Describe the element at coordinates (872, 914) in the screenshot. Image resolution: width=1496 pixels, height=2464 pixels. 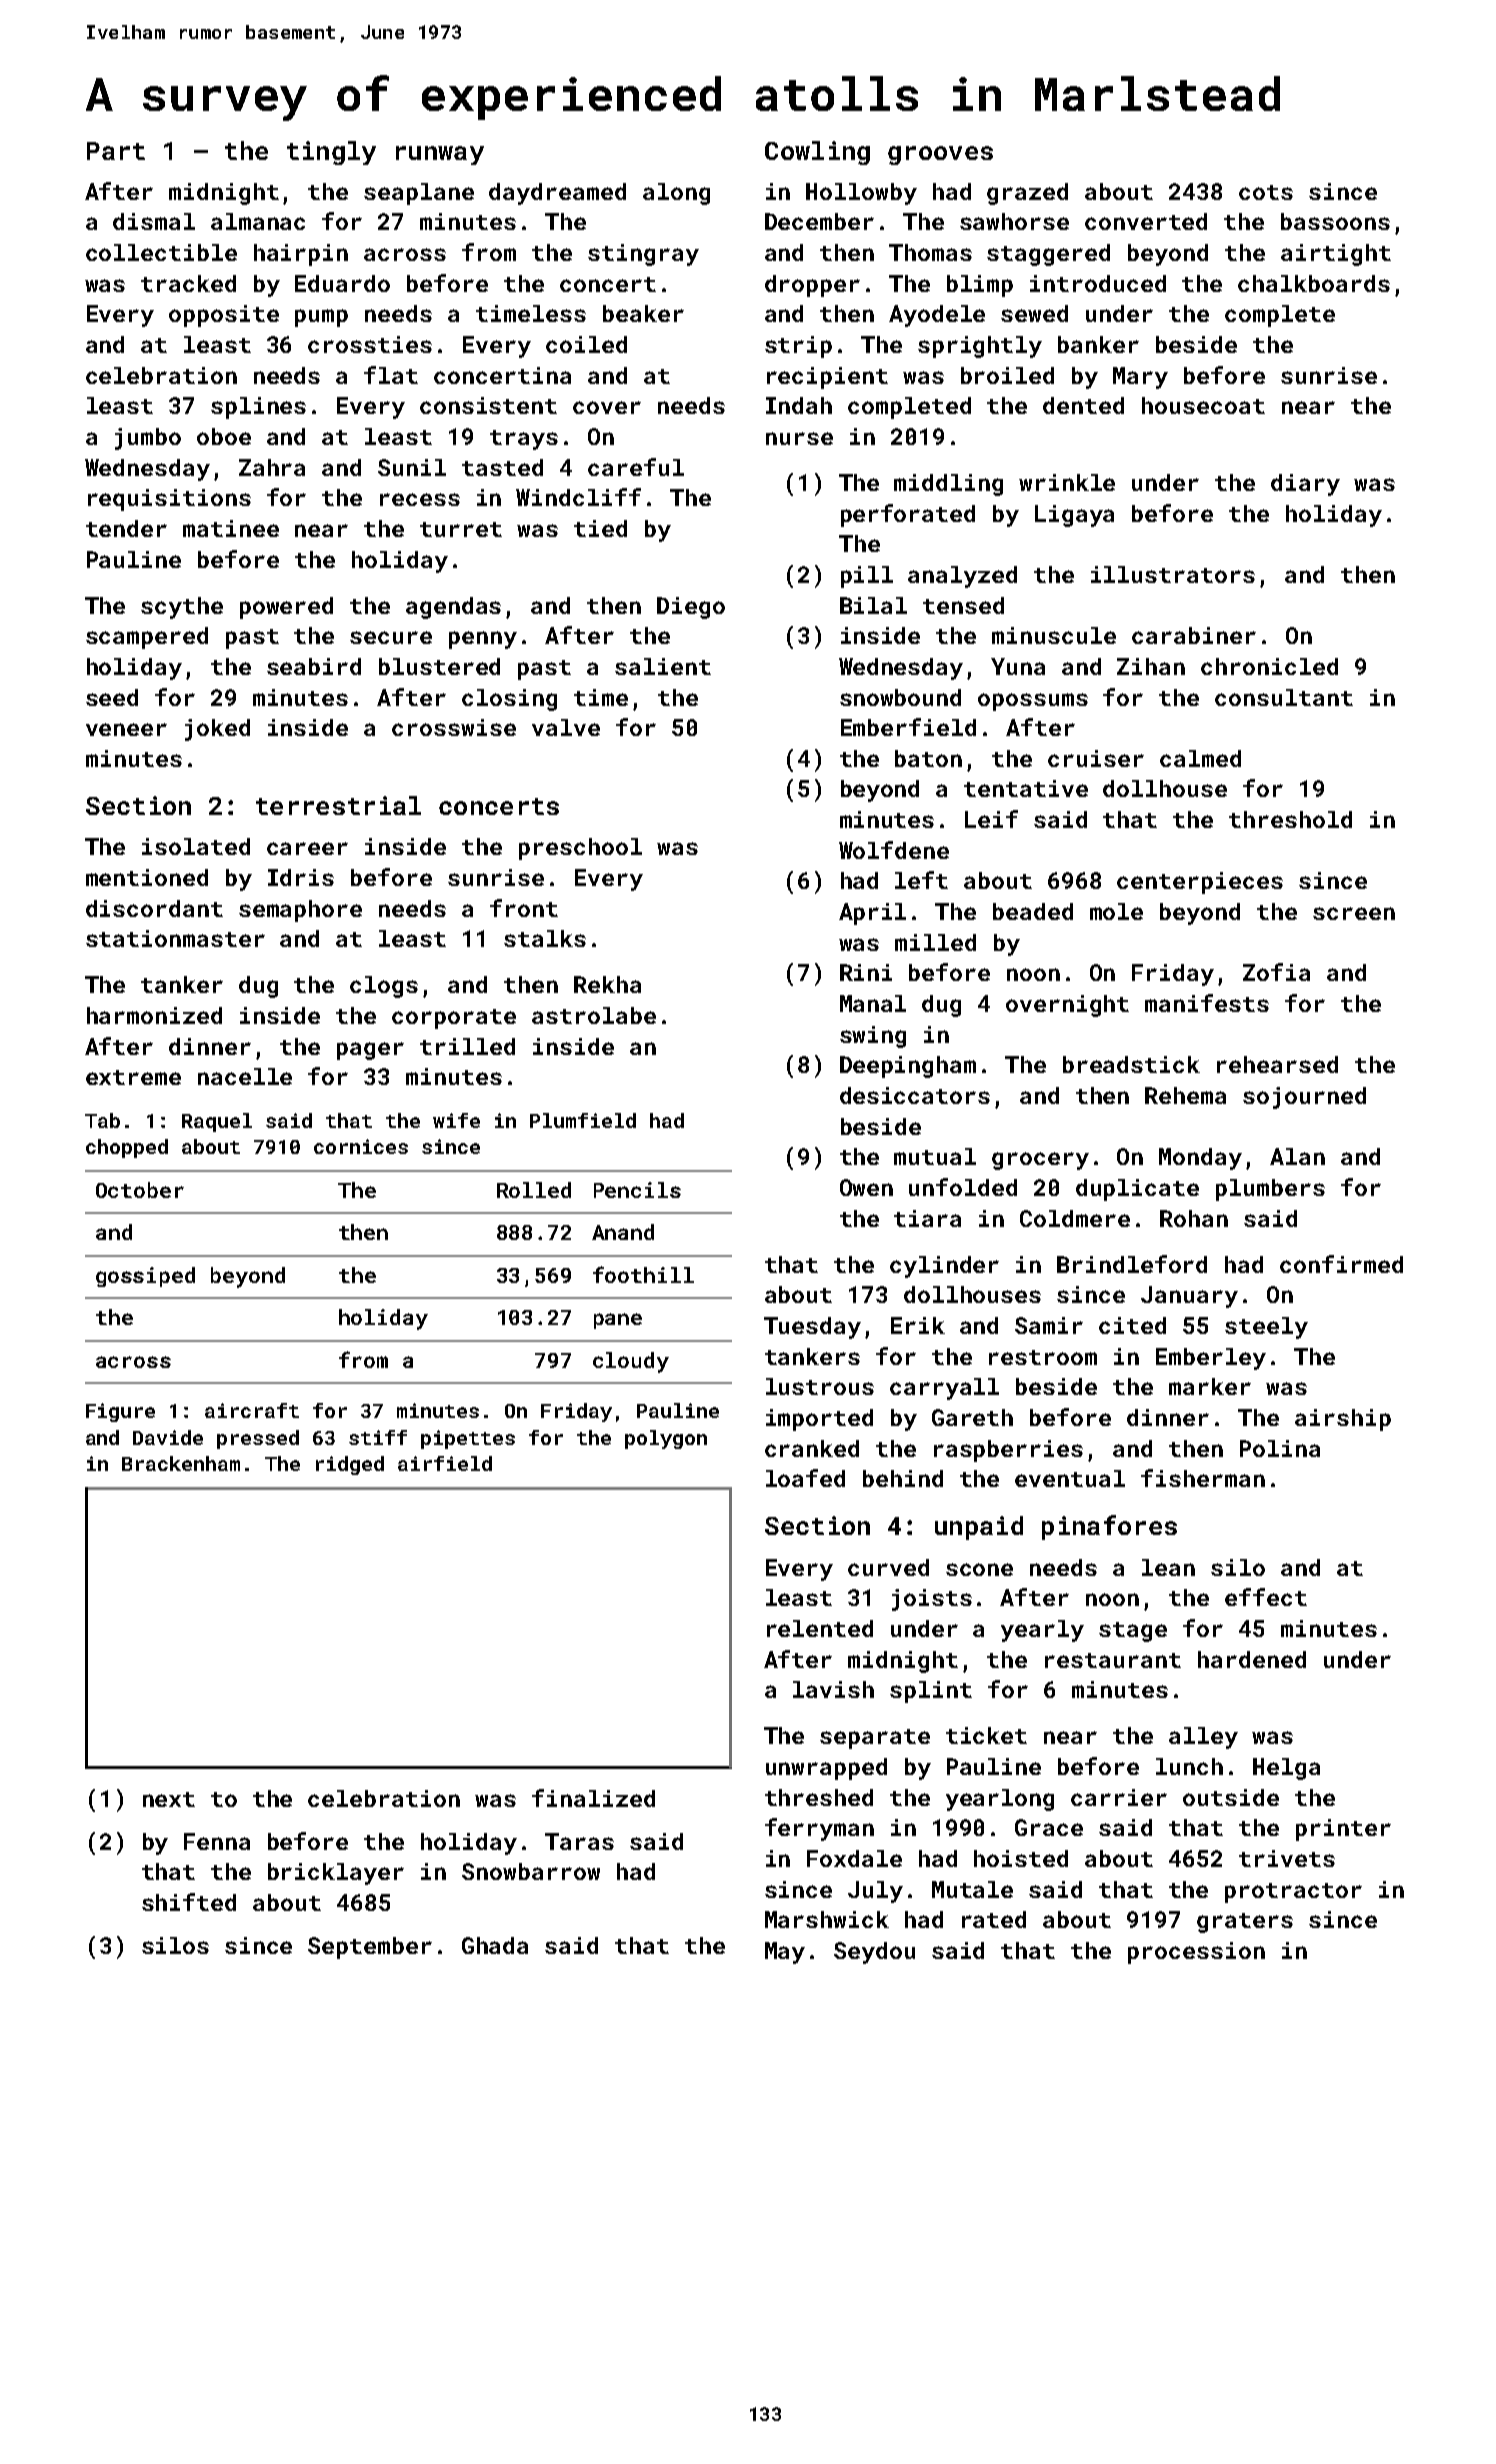
I see `April` at that location.
